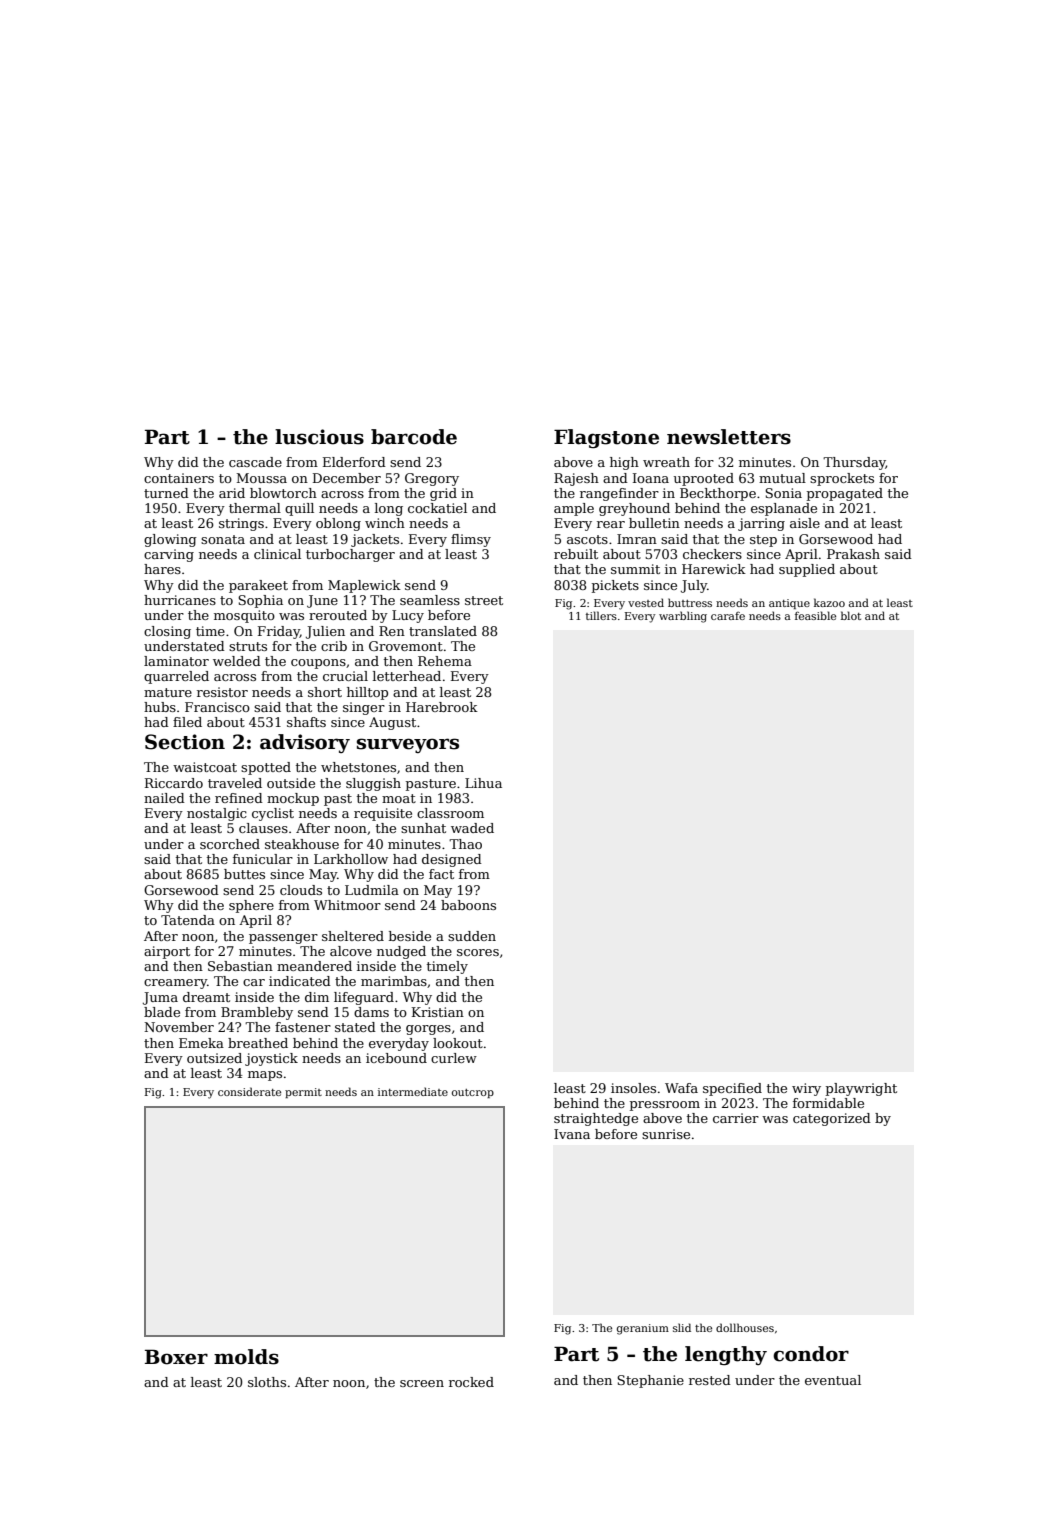  Describe the element at coordinates (782, 478) in the page. I see `mutual` at that location.
